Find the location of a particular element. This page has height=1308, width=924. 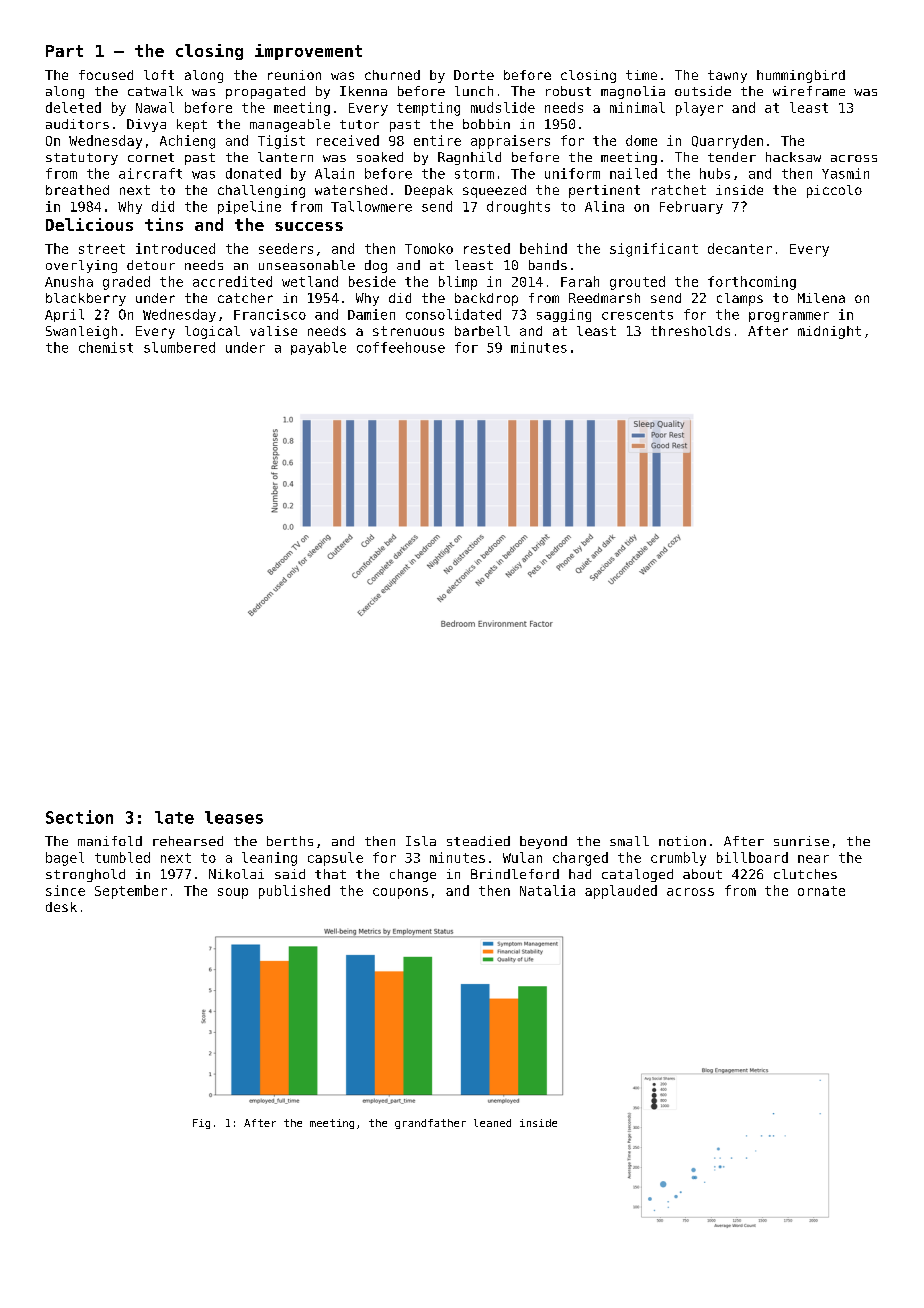

coupons is located at coordinates (400, 893).
